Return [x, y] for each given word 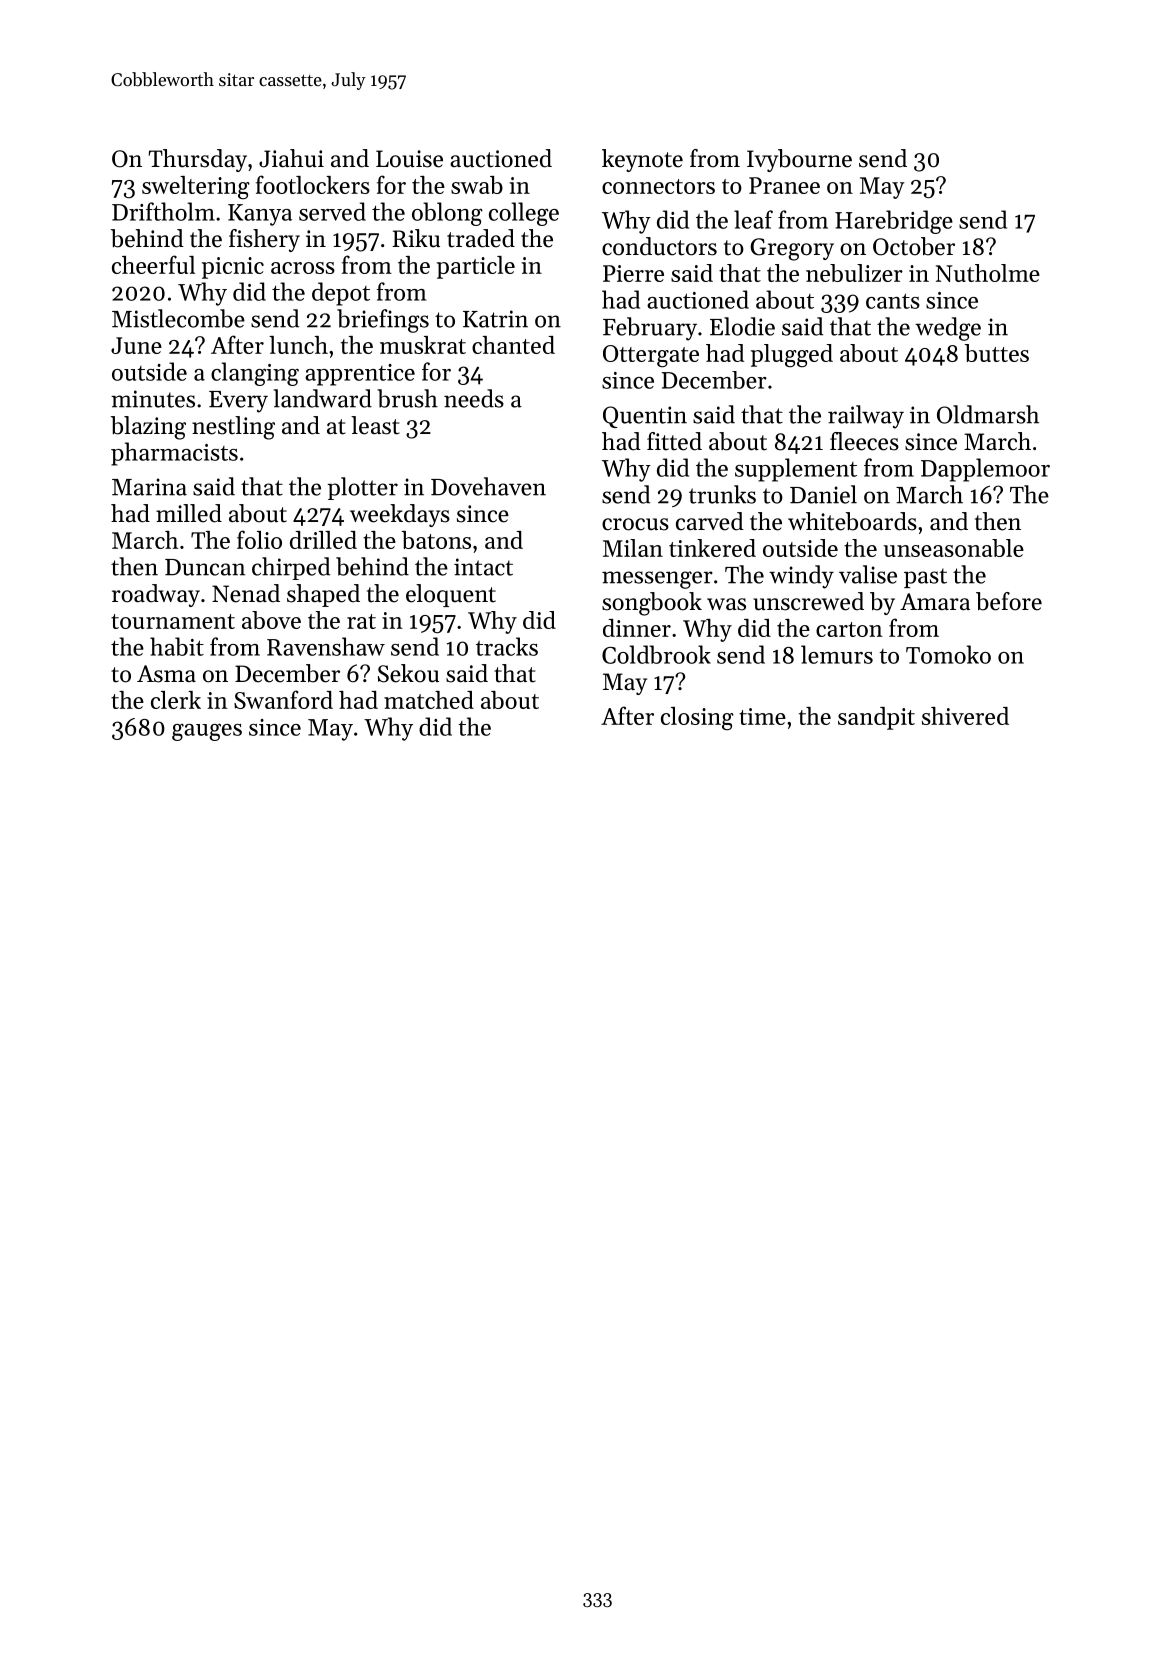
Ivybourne [799, 160]
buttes [997, 353]
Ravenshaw [326, 646]
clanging [255, 374]
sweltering [196, 187]
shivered [965, 716]
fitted [674, 441]
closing [697, 718]
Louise [409, 159]
